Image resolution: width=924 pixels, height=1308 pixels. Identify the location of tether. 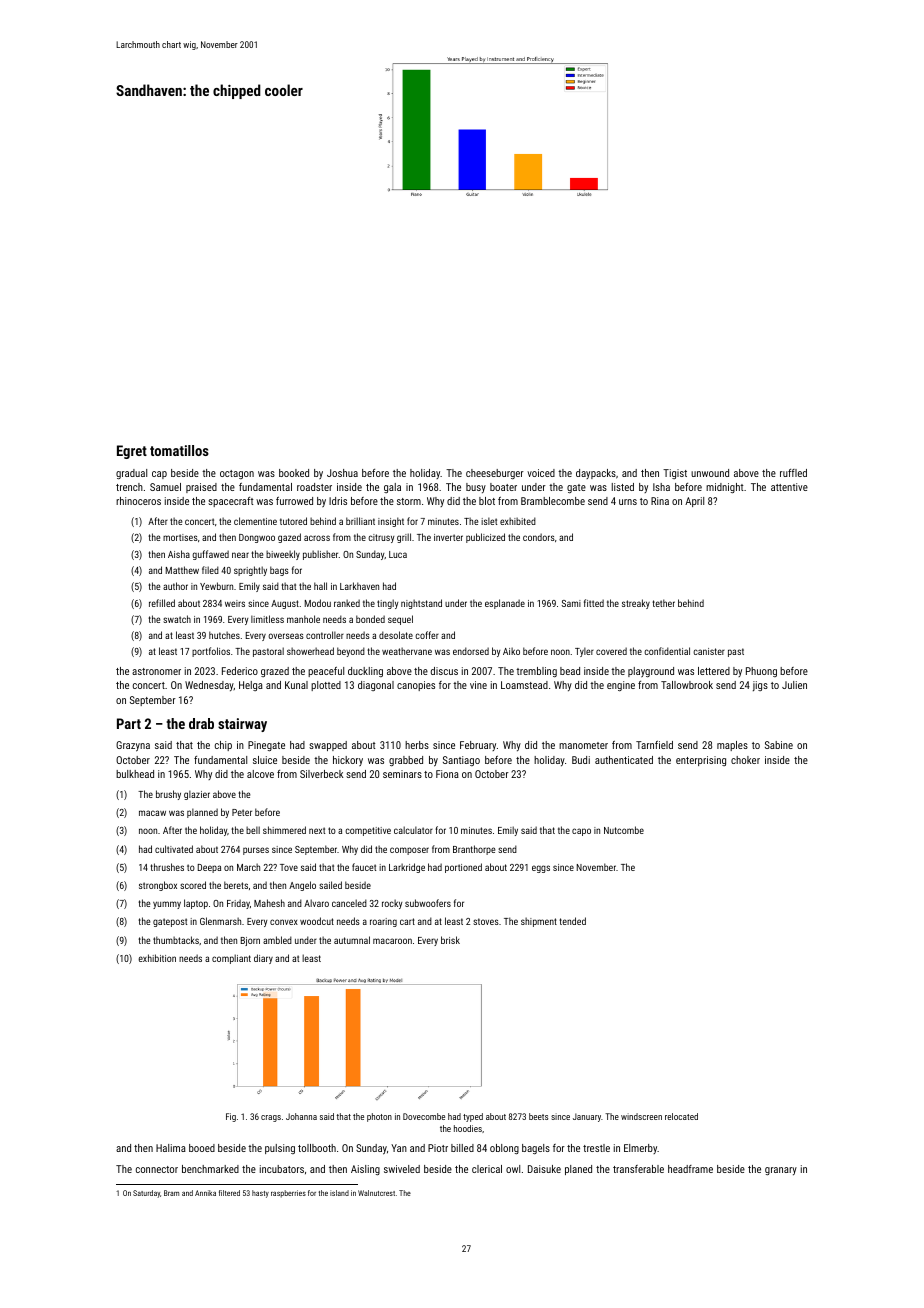
(663, 603).
